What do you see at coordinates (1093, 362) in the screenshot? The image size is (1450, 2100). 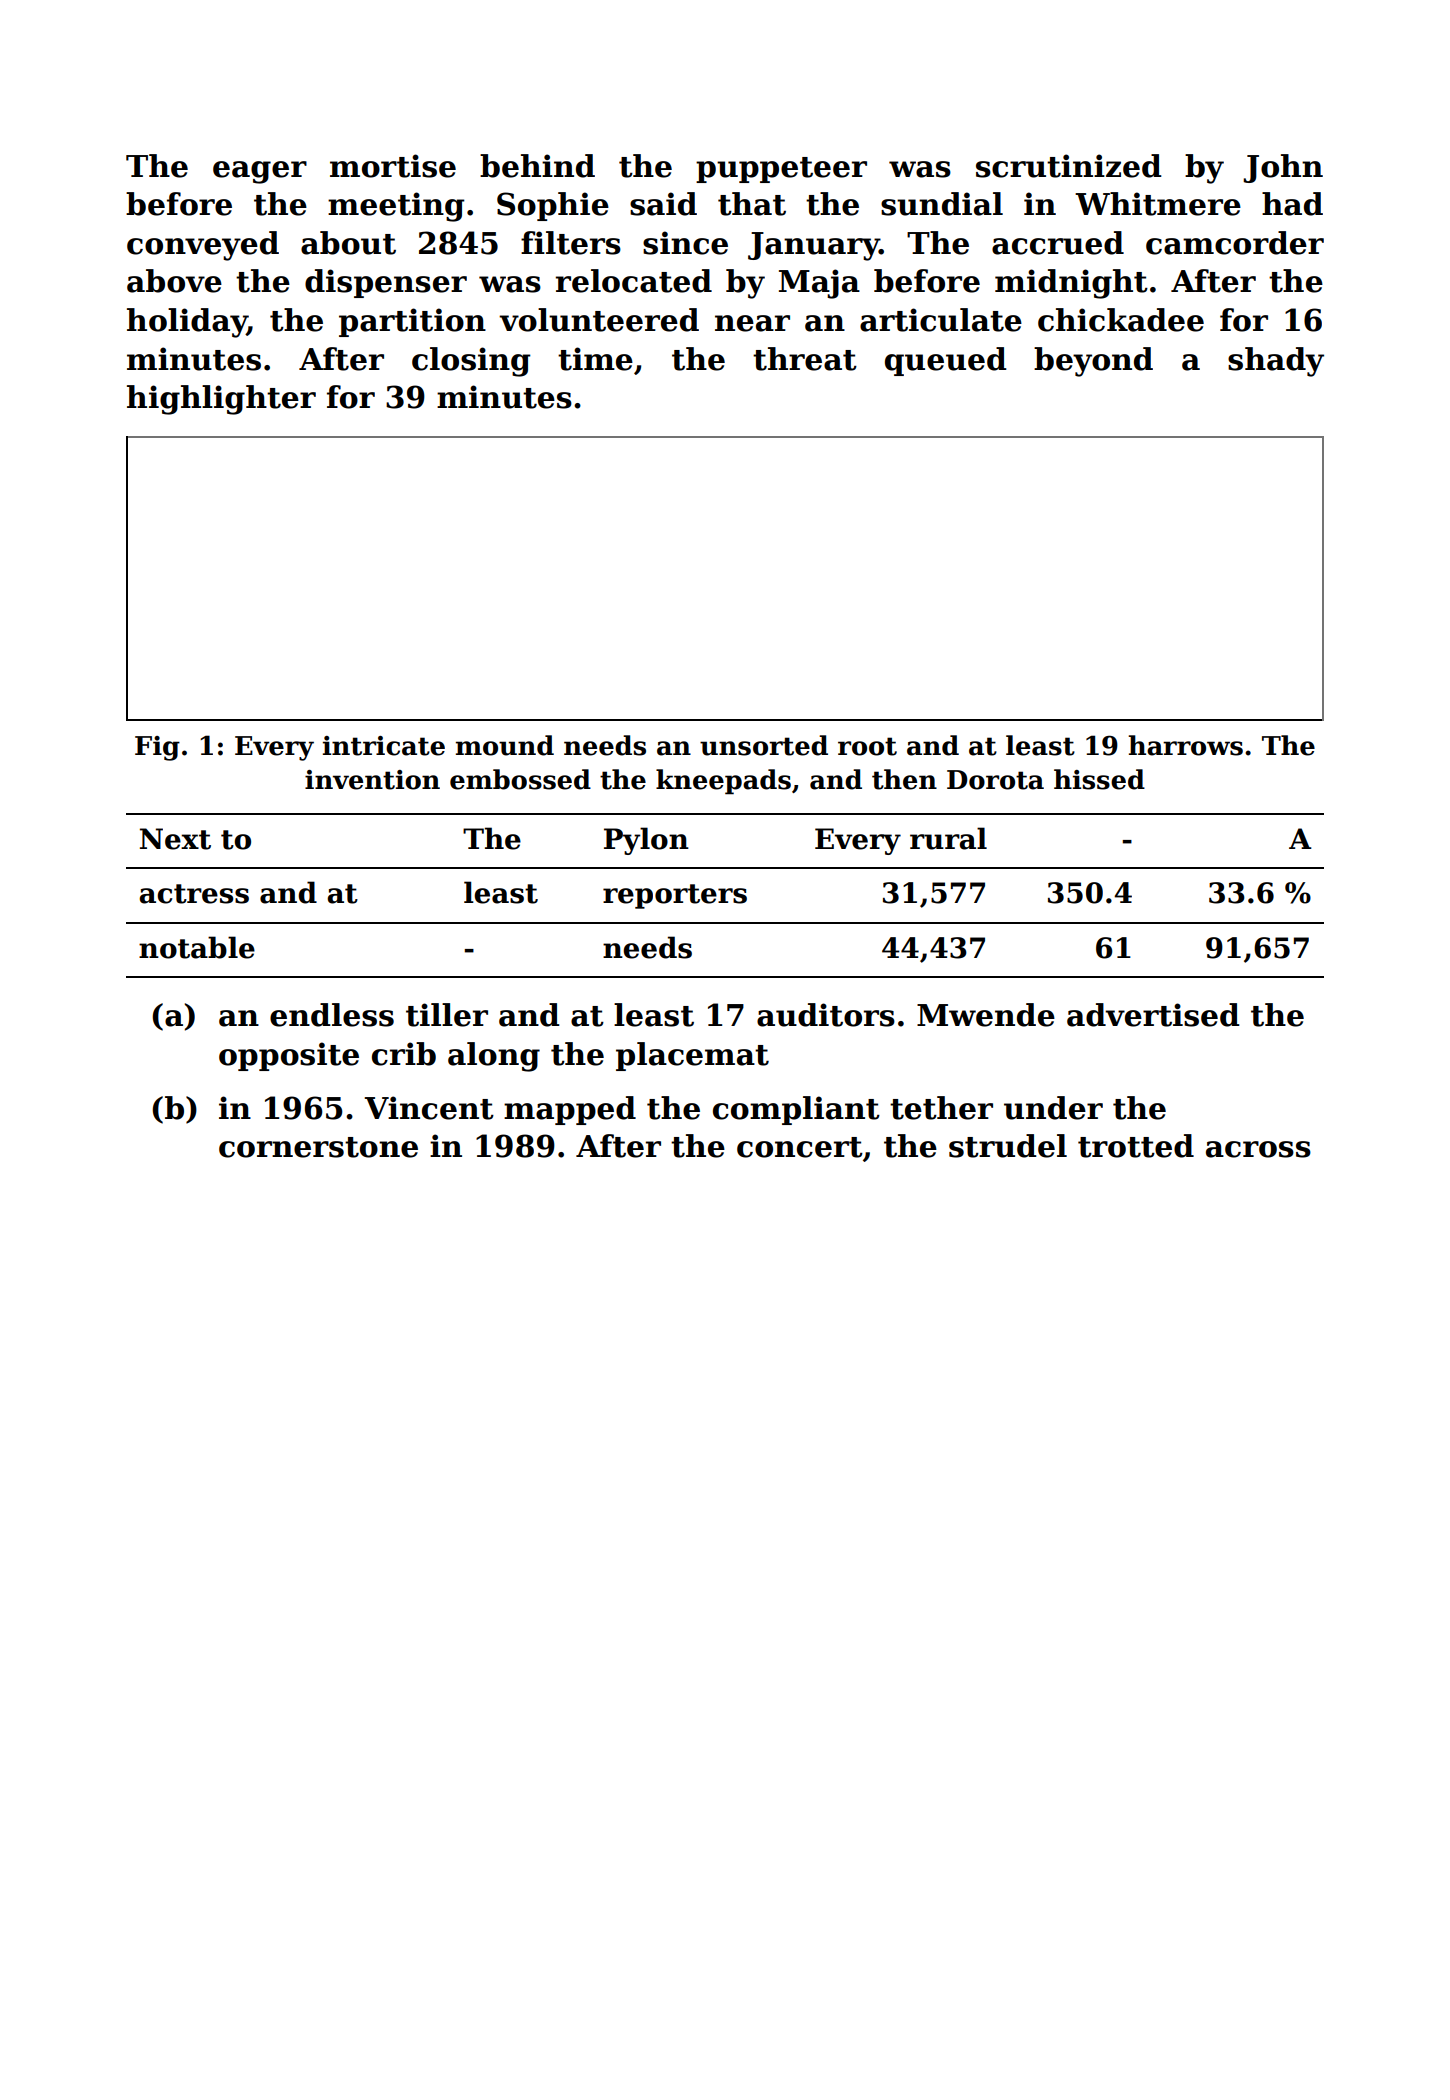 I see `beyond` at bounding box center [1093, 362].
